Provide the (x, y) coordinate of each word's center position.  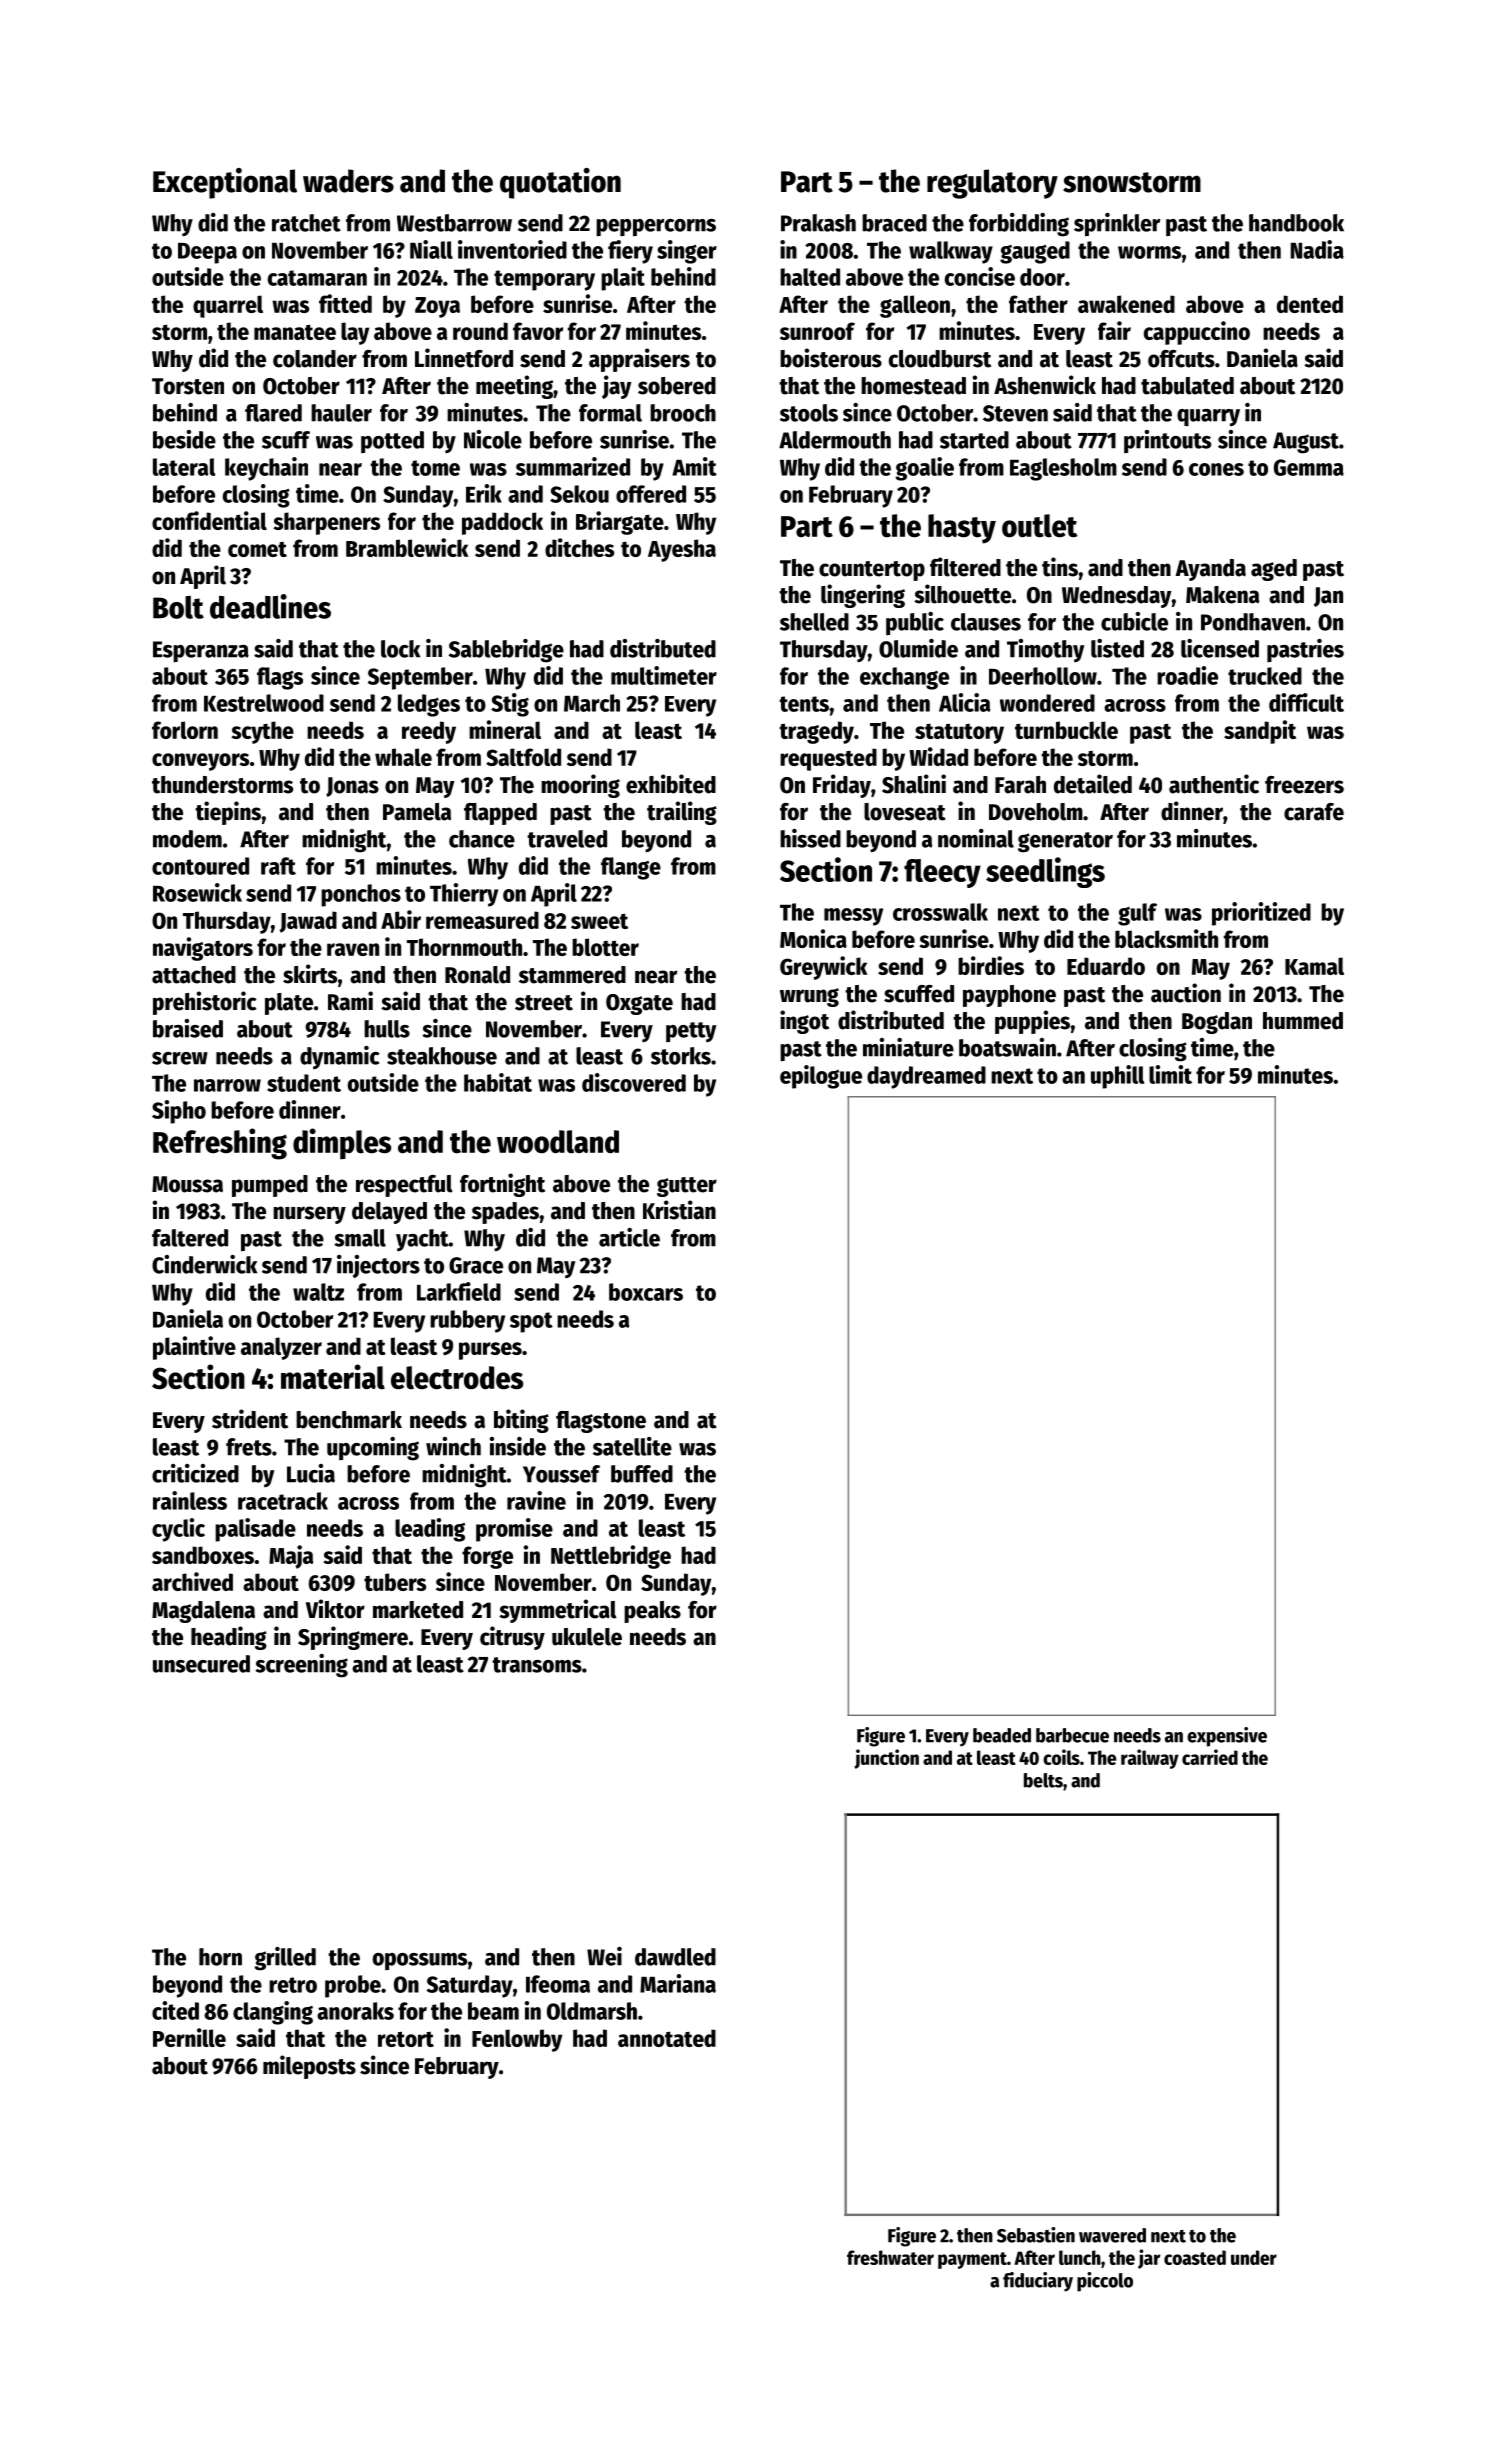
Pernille (189, 2037)
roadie (1187, 675)
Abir (401, 919)
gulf (1137, 914)
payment (972, 2260)
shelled (814, 622)
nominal (976, 838)
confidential (209, 520)
